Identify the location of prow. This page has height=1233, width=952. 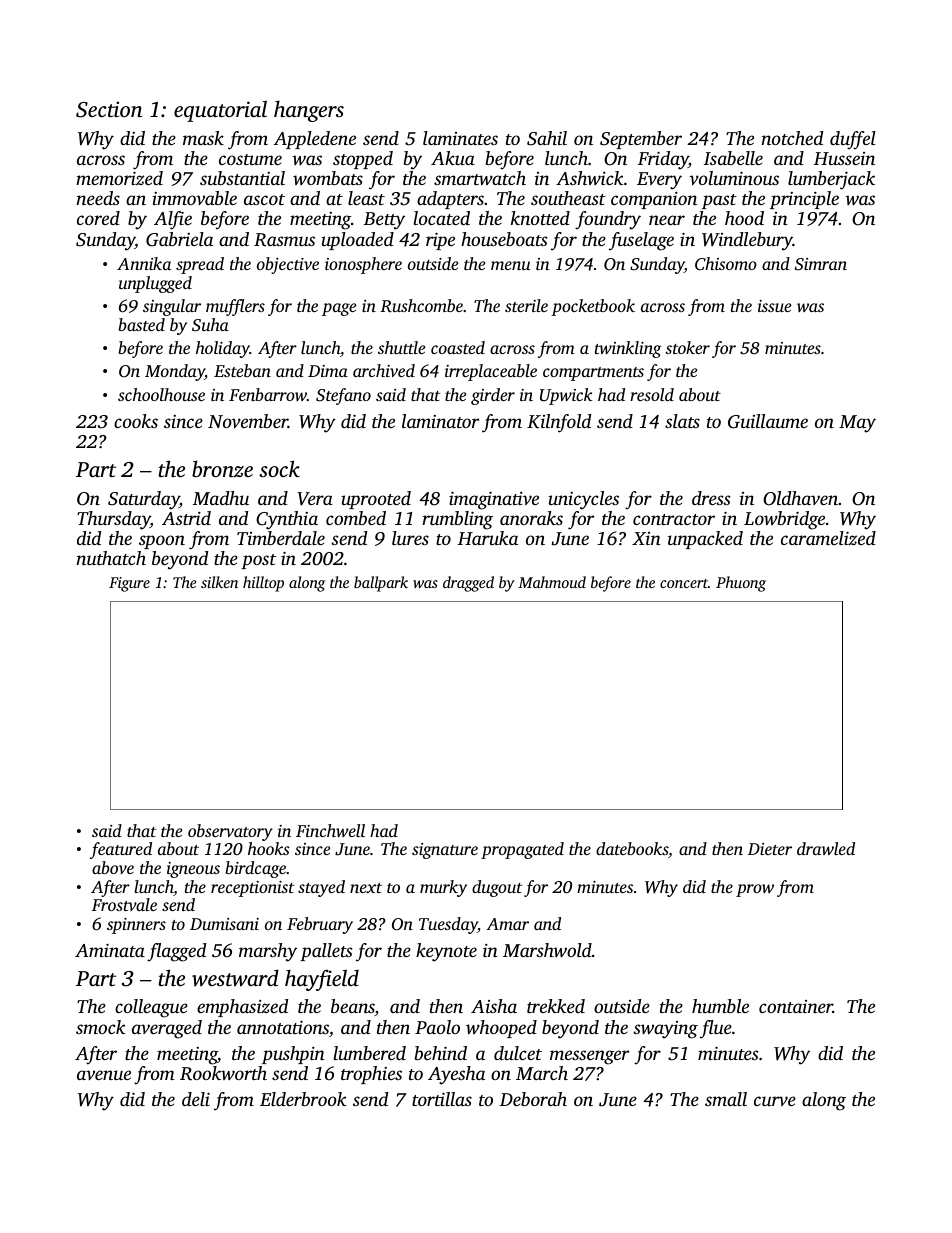
(755, 890).
